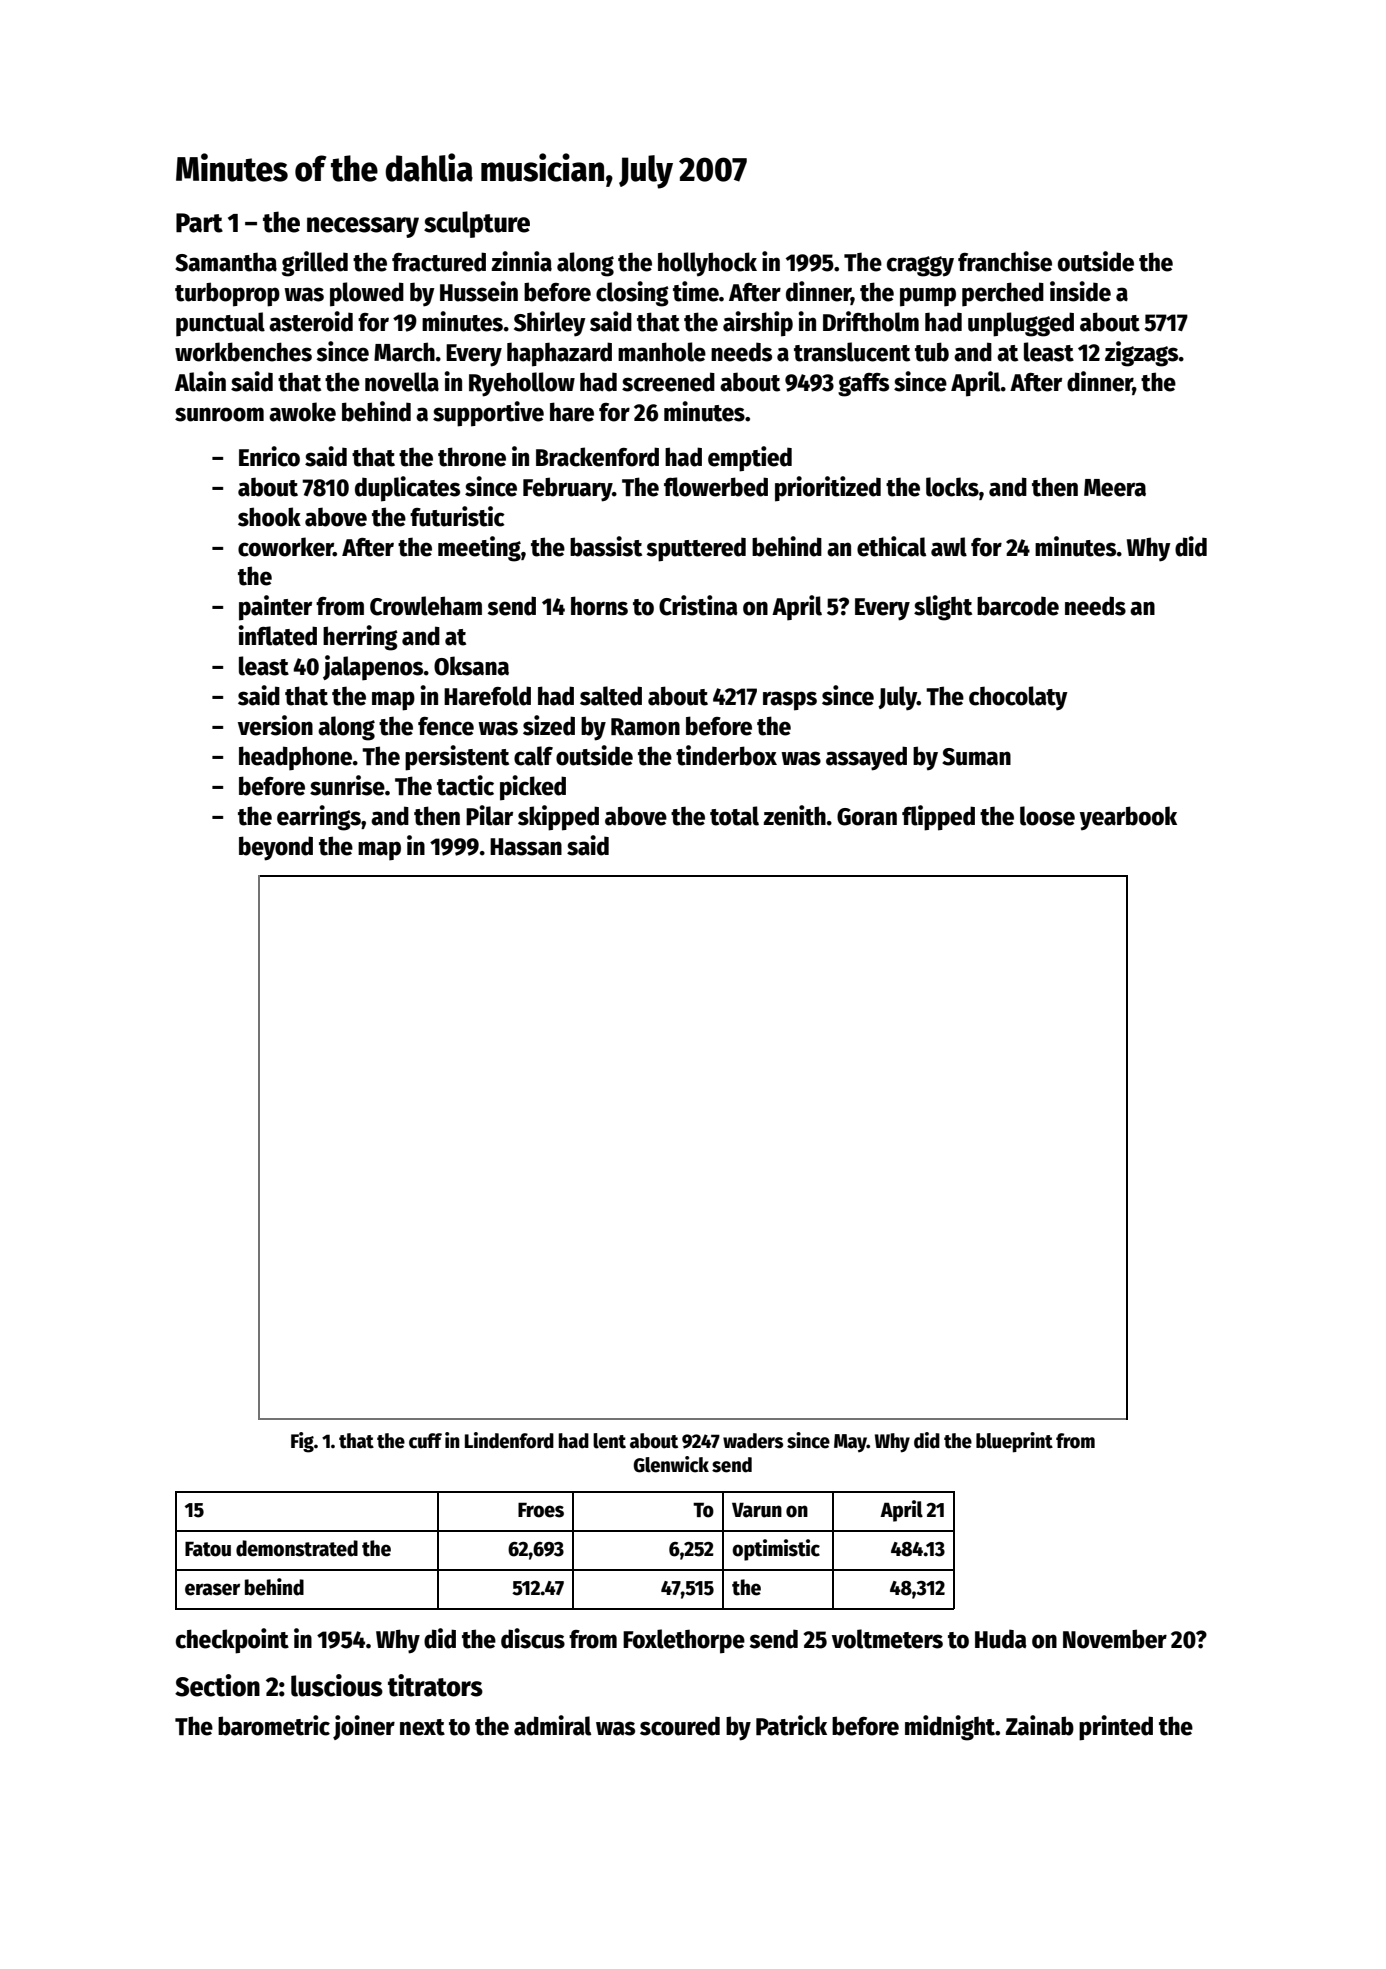  I want to click on franchise, so click(1005, 261).
